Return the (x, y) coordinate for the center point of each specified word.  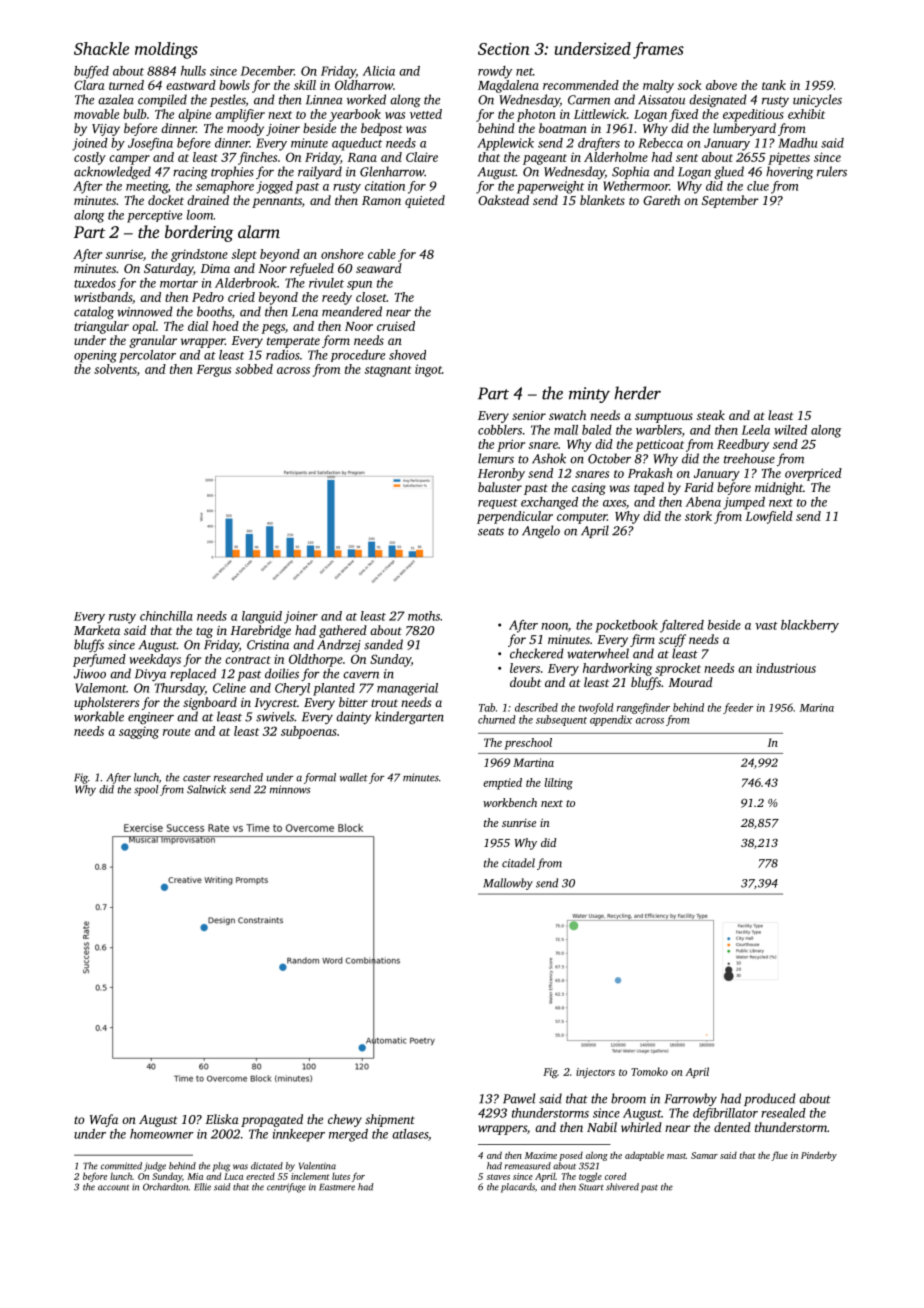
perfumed (99, 660)
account (113, 1188)
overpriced (813, 474)
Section (504, 49)
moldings (166, 50)
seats (491, 532)
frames (658, 50)
